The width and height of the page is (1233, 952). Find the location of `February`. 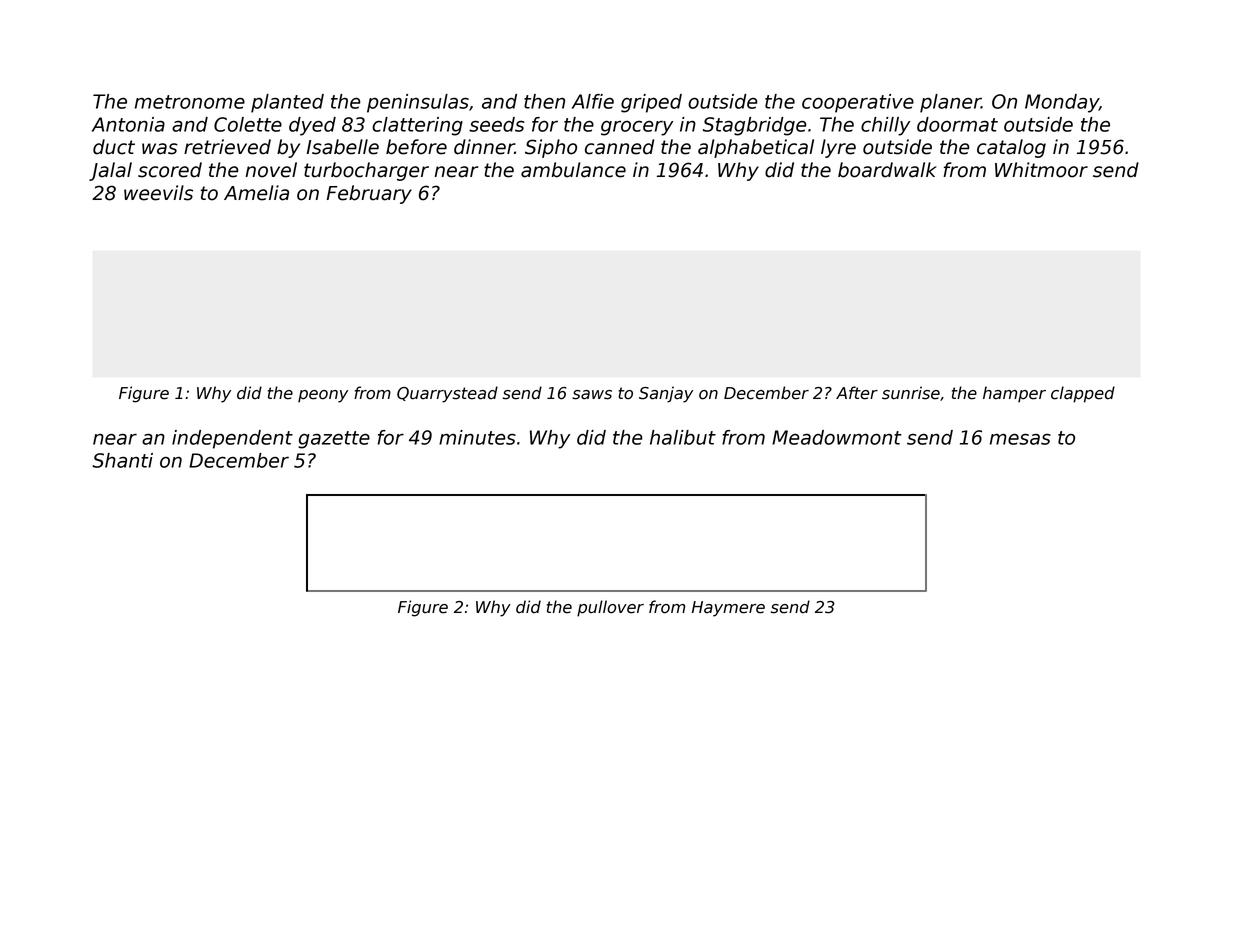

February is located at coordinates (369, 194).
